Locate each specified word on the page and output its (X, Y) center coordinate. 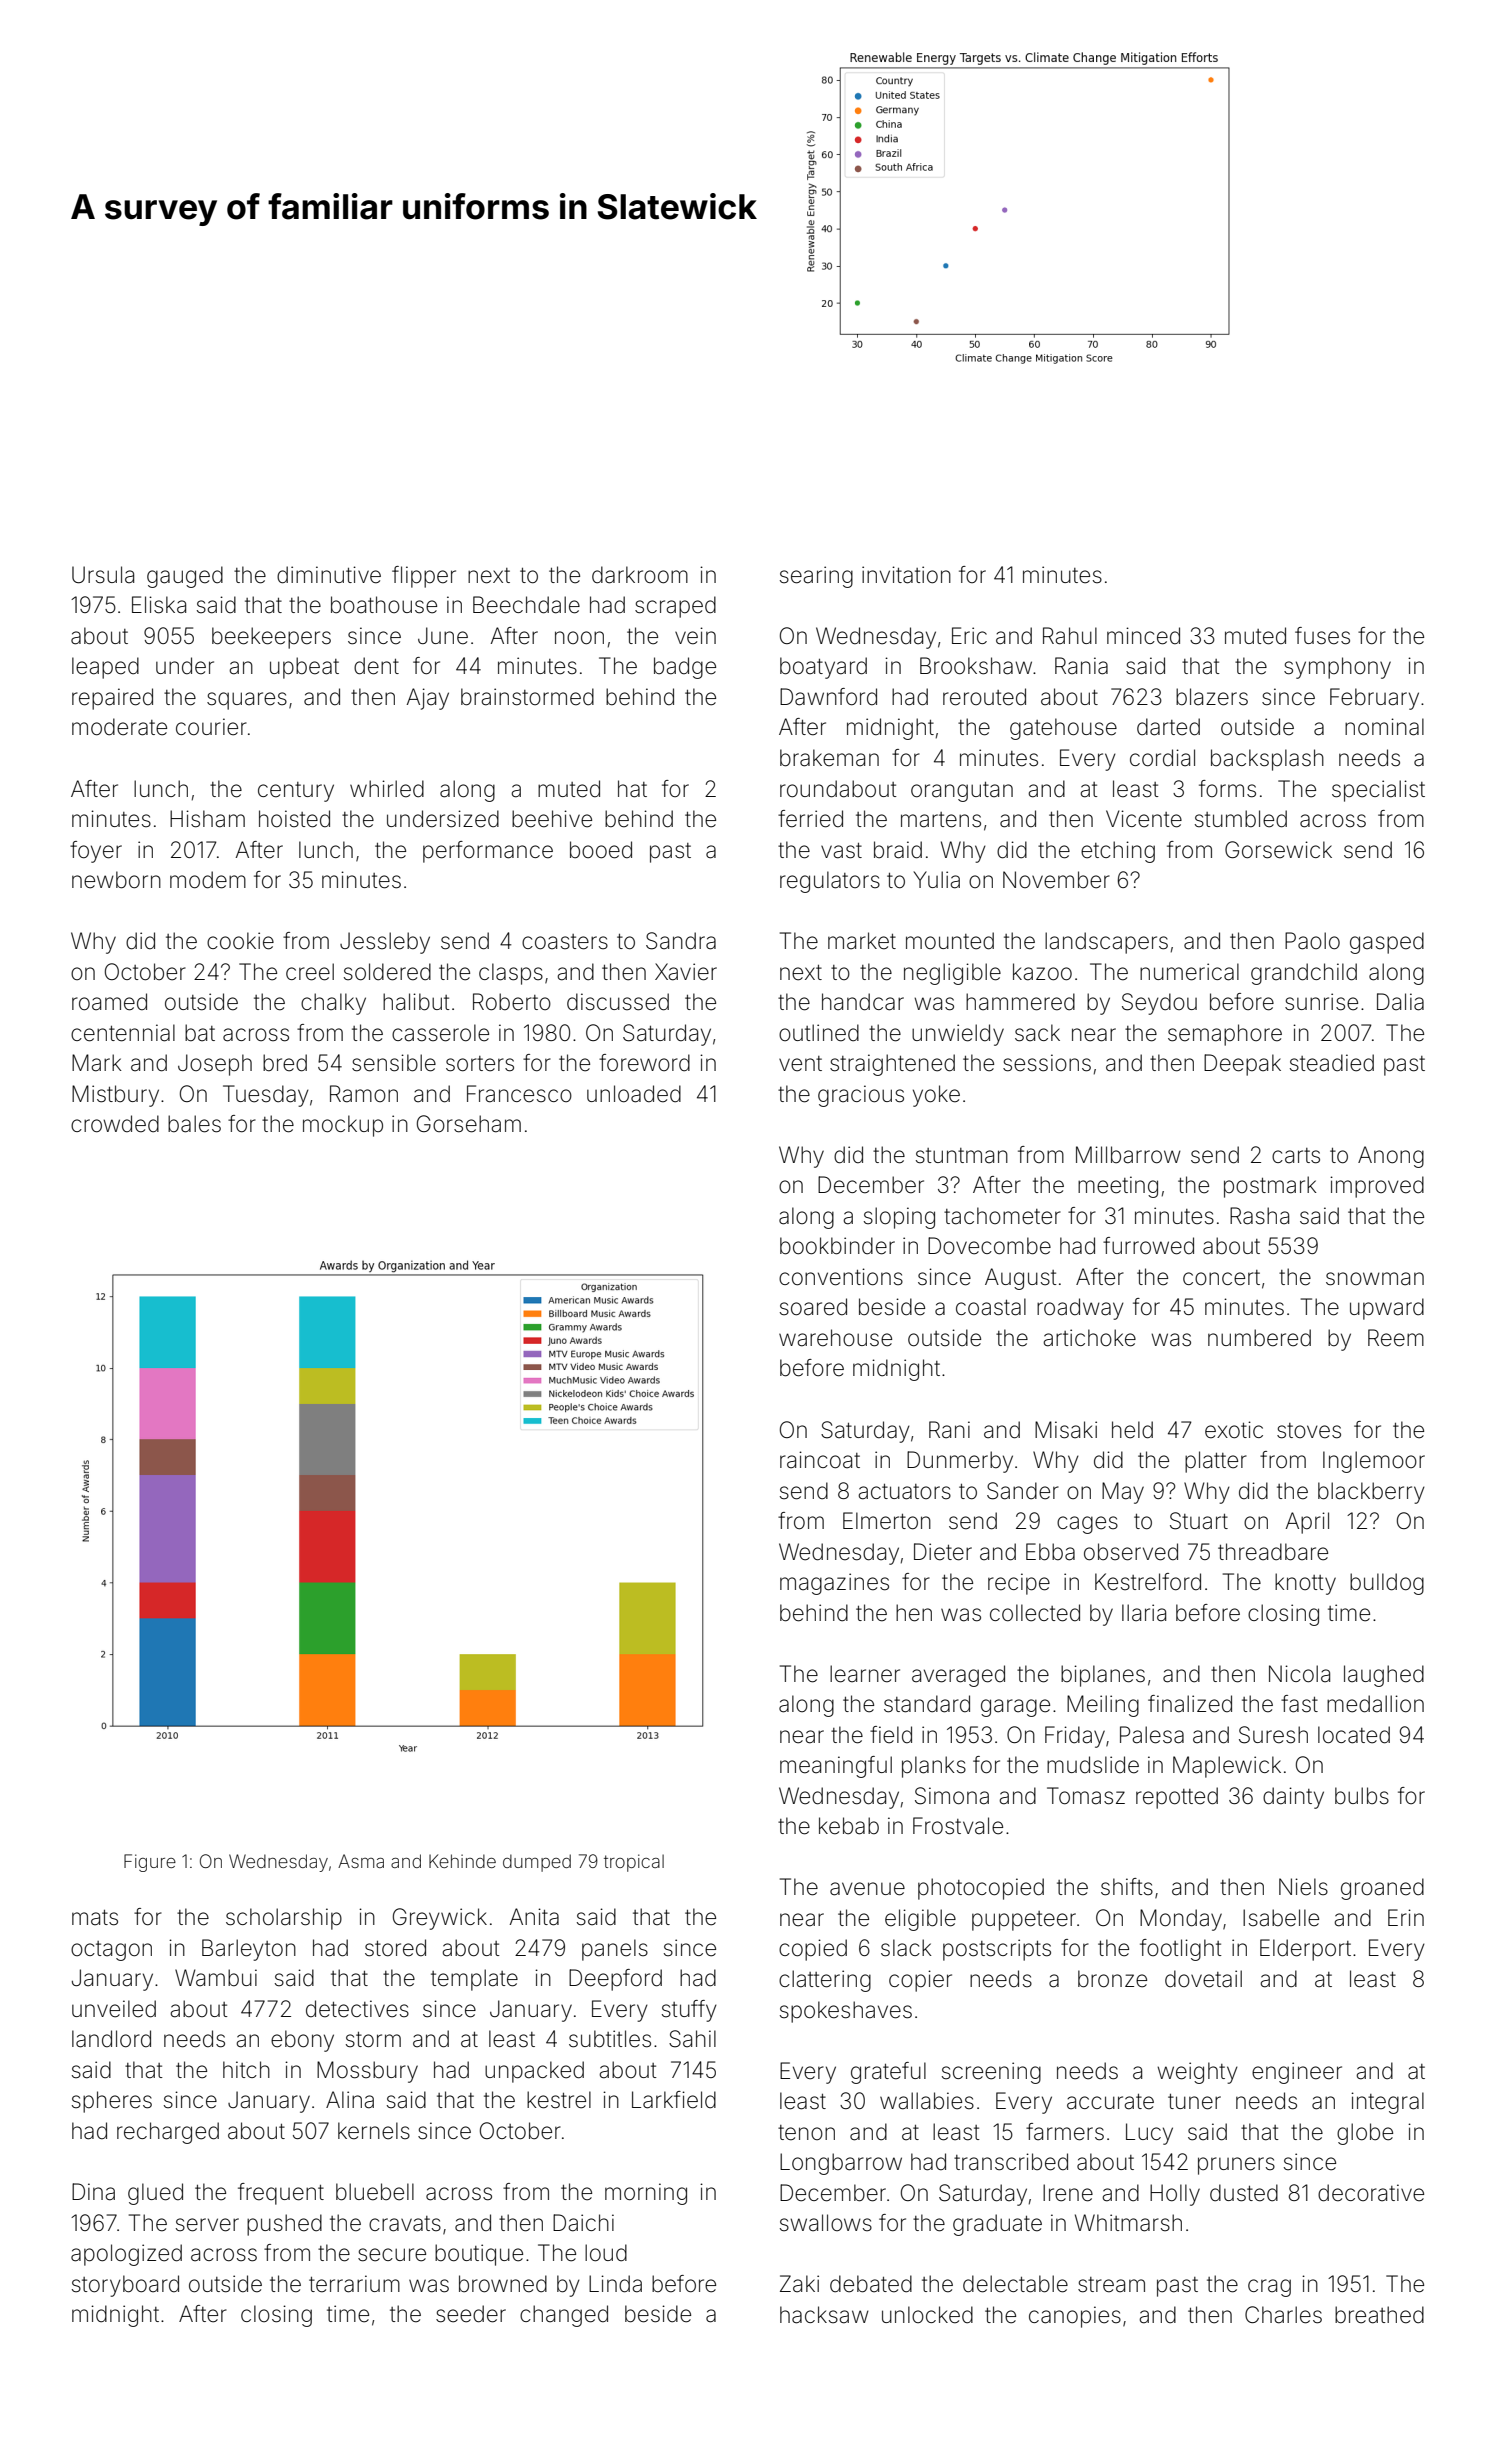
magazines (834, 1584)
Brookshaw (976, 666)
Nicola (1299, 1674)
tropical (634, 1863)
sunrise (1321, 1002)
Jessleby (385, 943)
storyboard (125, 2286)
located (1354, 1735)
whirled (387, 789)
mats (95, 1918)
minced (1143, 636)
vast (841, 851)
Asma (361, 1861)
